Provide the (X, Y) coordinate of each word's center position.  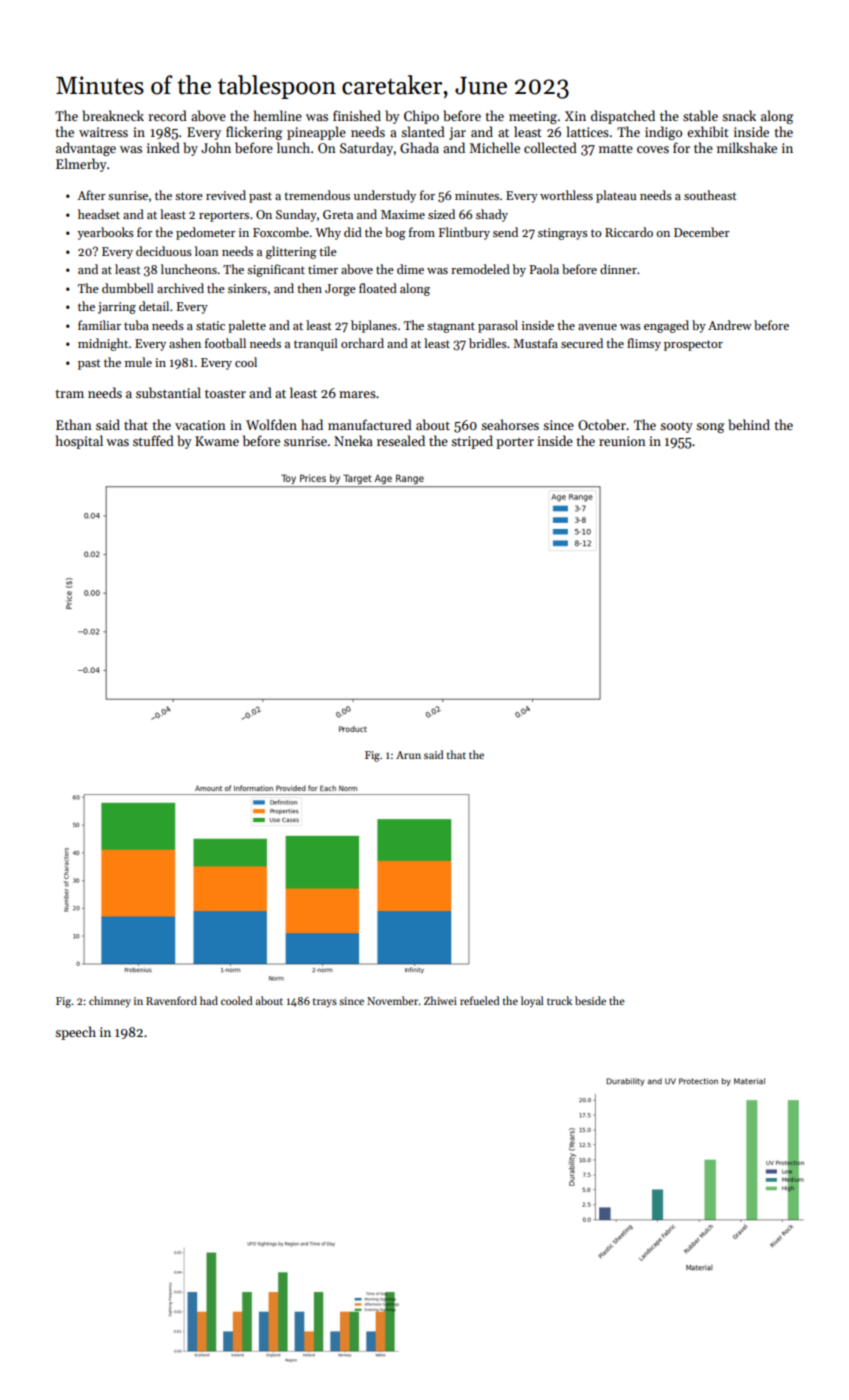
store (189, 196)
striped (472, 442)
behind (749, 424)
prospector (693, 345)
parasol (498, 326)
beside (590, 1000)
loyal (532, 1001)
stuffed (153, 440)
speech (75, 1033)
